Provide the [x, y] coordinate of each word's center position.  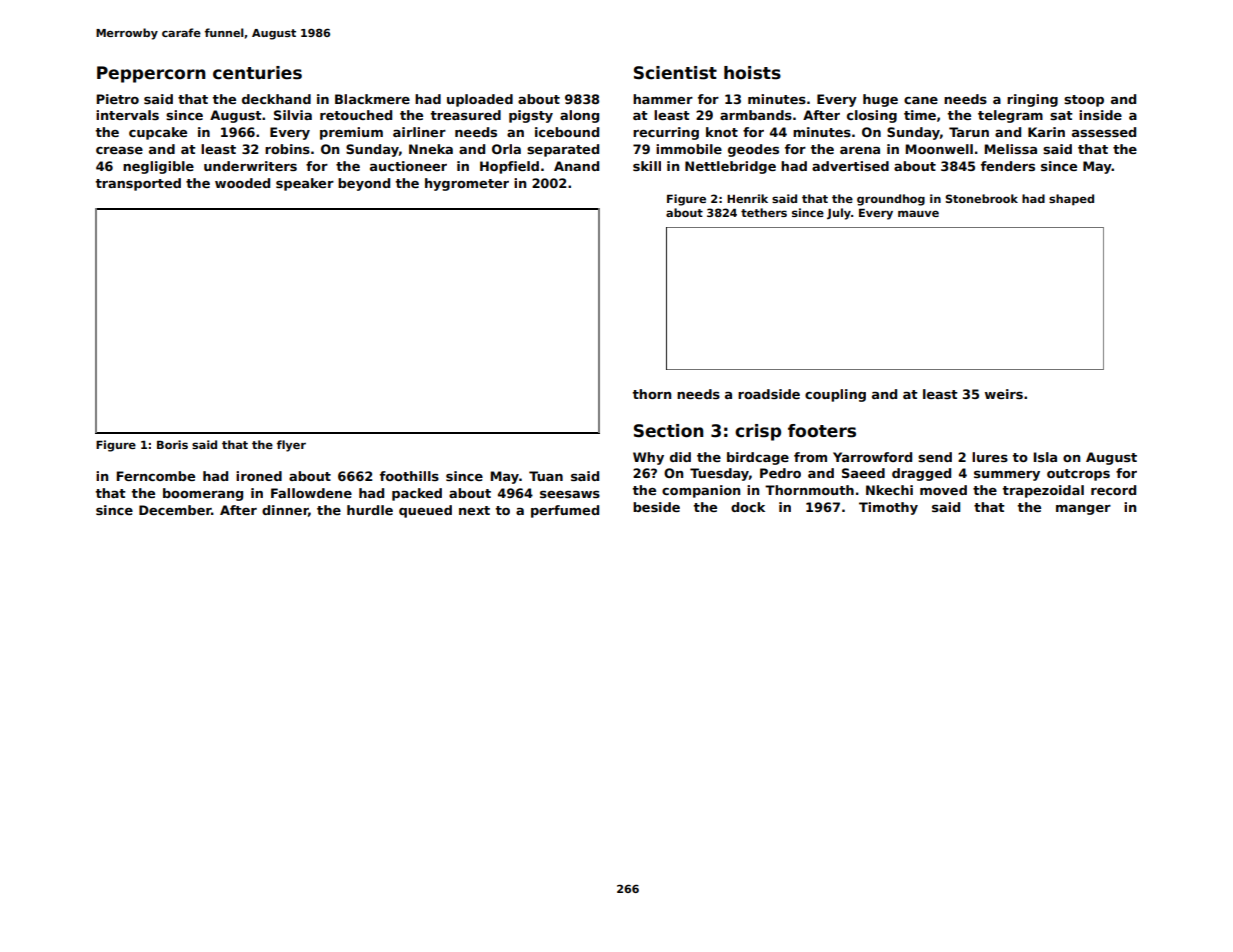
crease [119, 150]
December [175, 510]
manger [1083, 510]
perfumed [565, 511]
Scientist [675, 73]
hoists [752, 73]
